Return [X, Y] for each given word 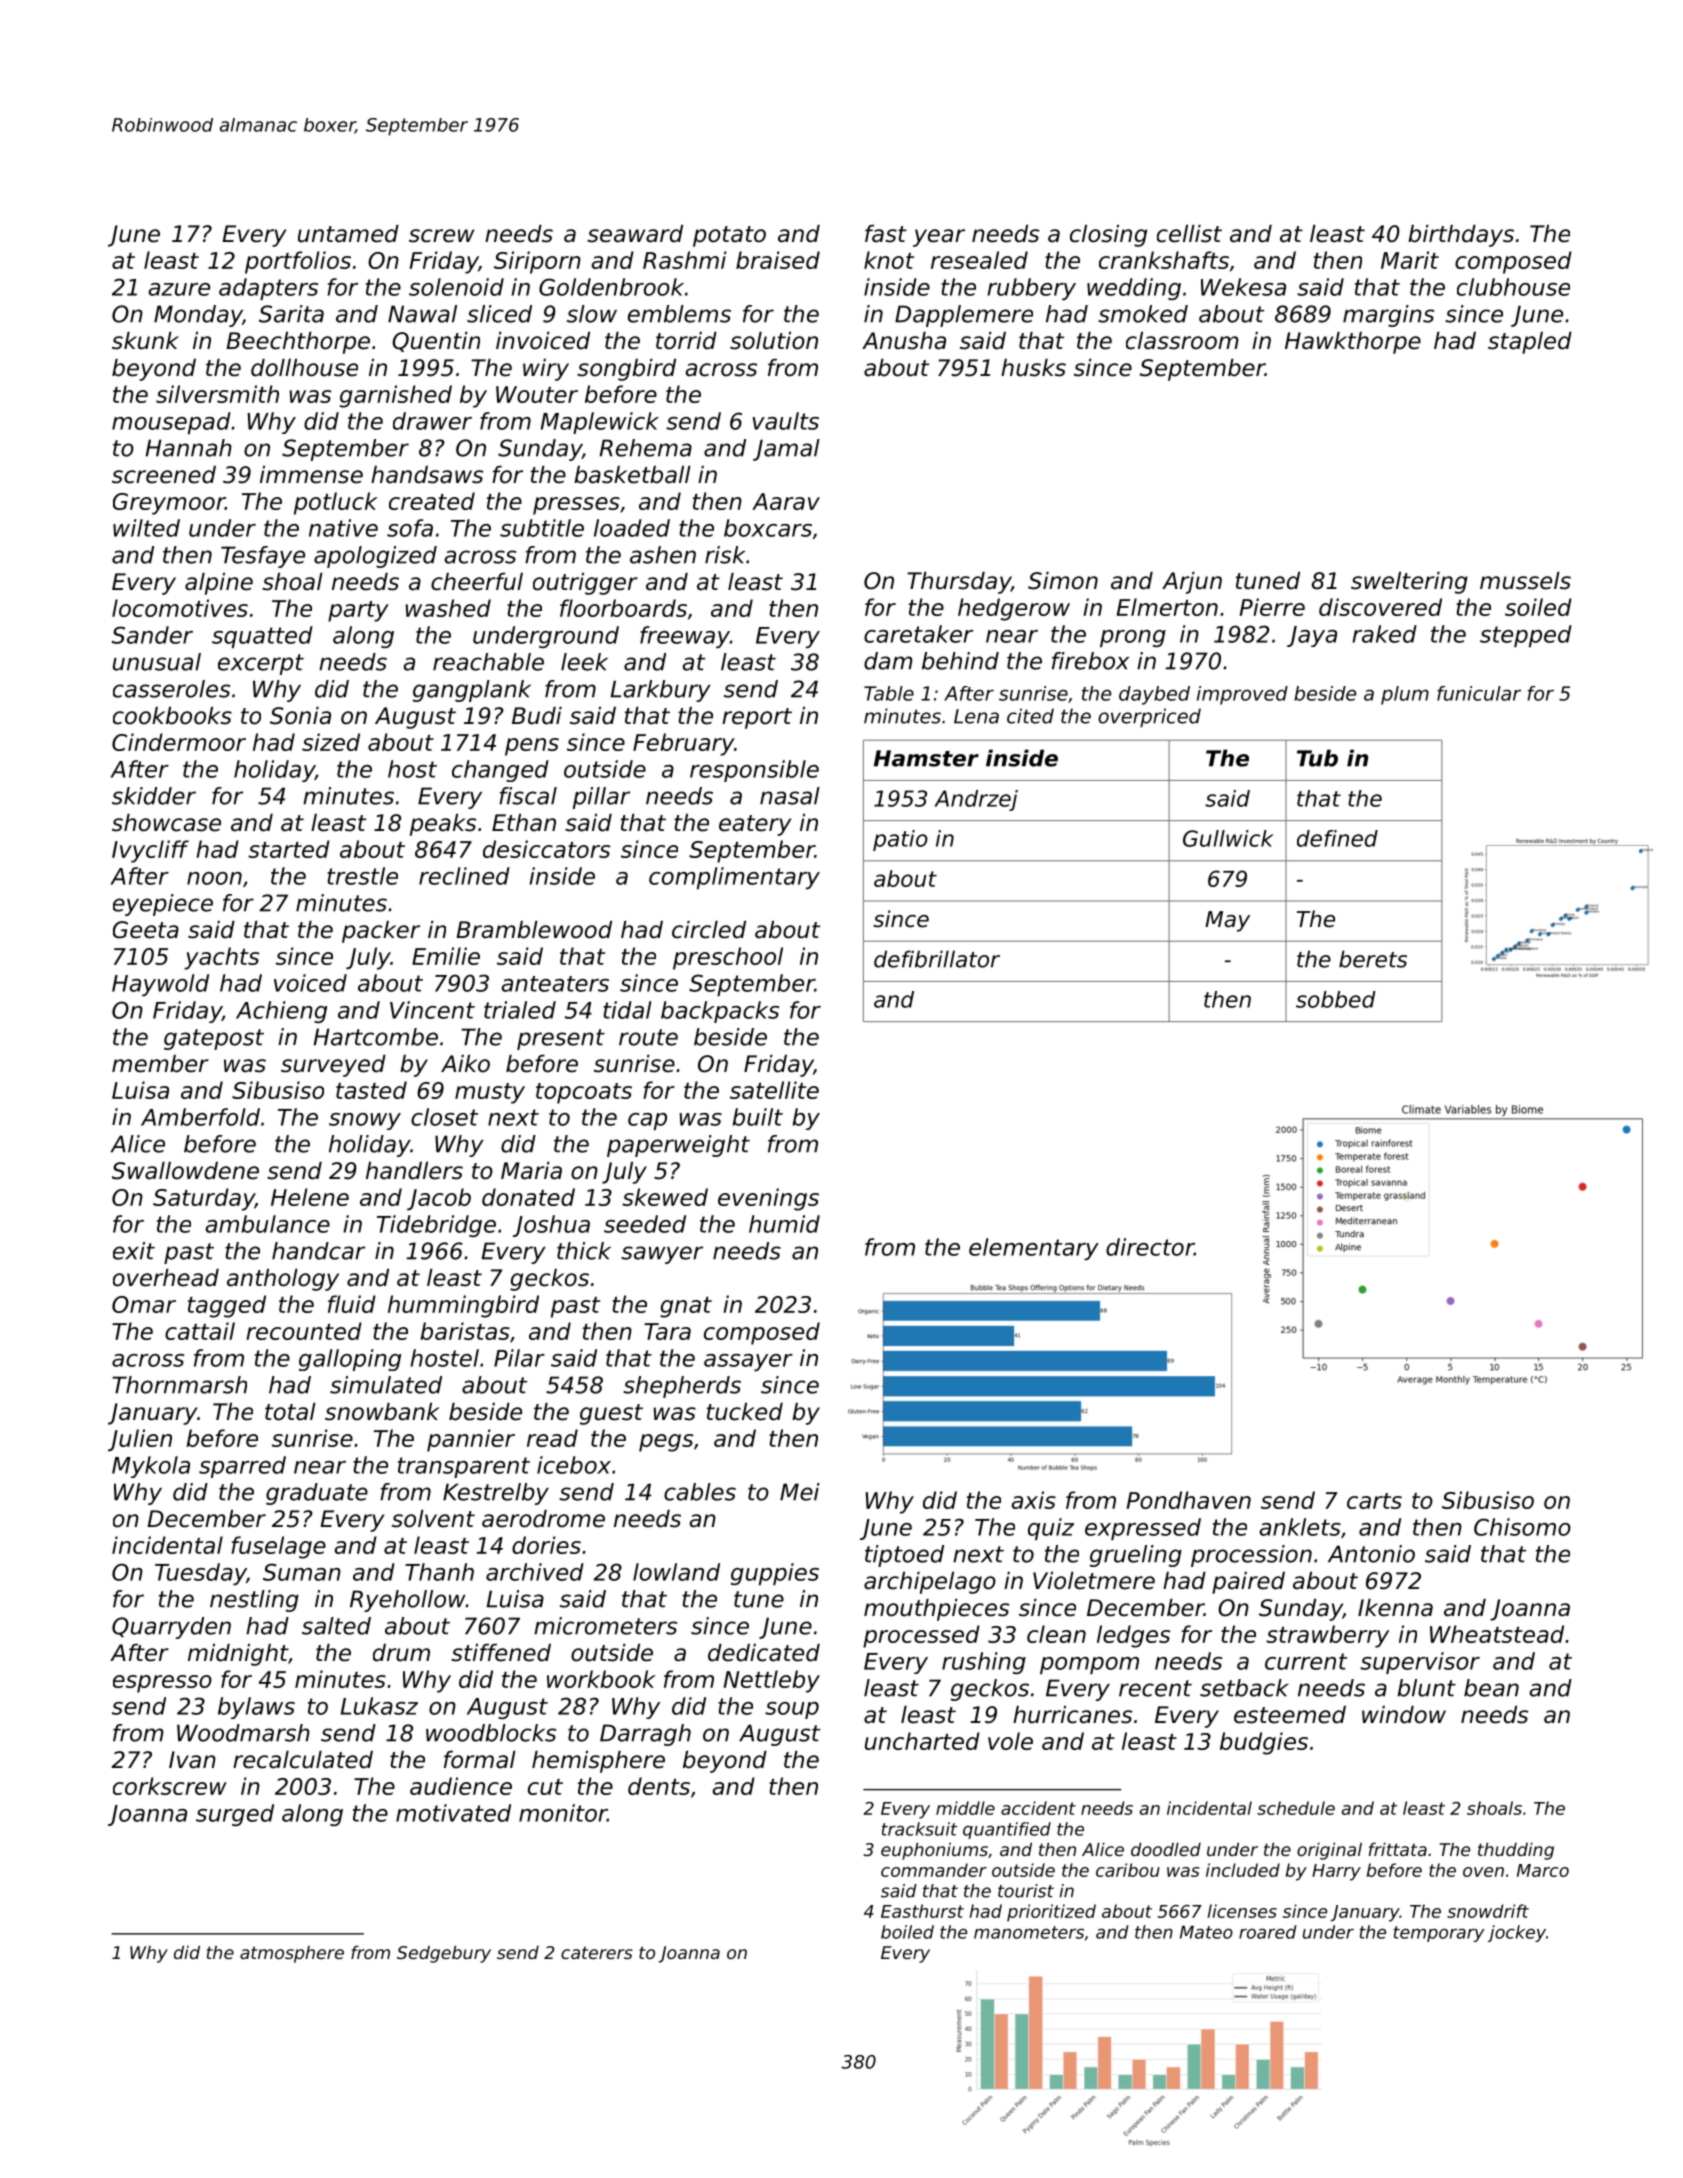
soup [792, 1710]
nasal [790, 796]
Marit [1410, 260]
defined [1337, 838]
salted [336, 1626]
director [1150, 1247]
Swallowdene [185, 1171]
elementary [1034, 1249]
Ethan [524, 823]
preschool [728, 958]
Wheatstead [1497, 1634]
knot [889, 260]
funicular [1479, 693]
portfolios [298, 262]
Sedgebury [444, 1954]
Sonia [300, 716]
